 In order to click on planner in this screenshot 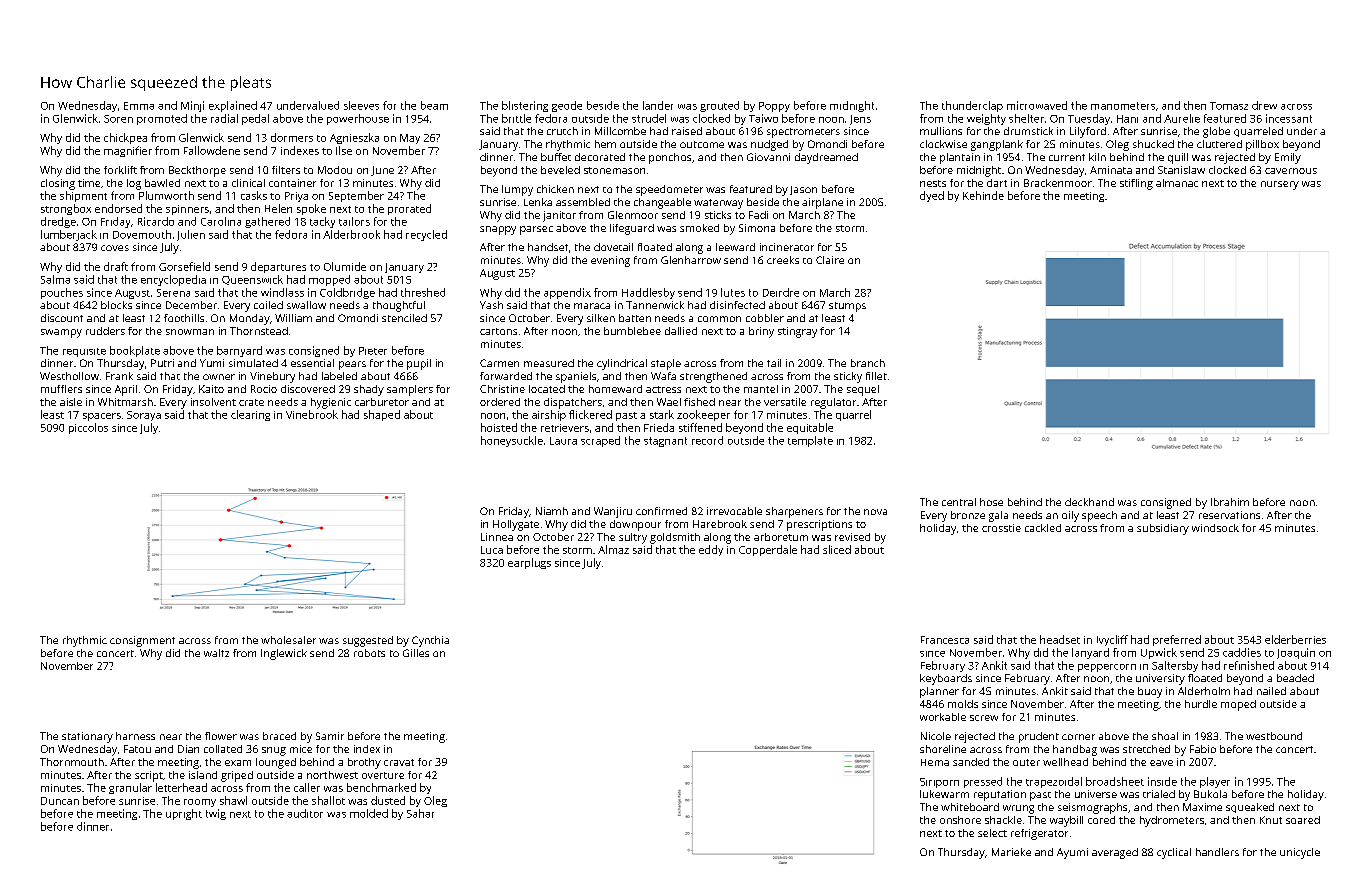, I will do `click(939, 692)`.
